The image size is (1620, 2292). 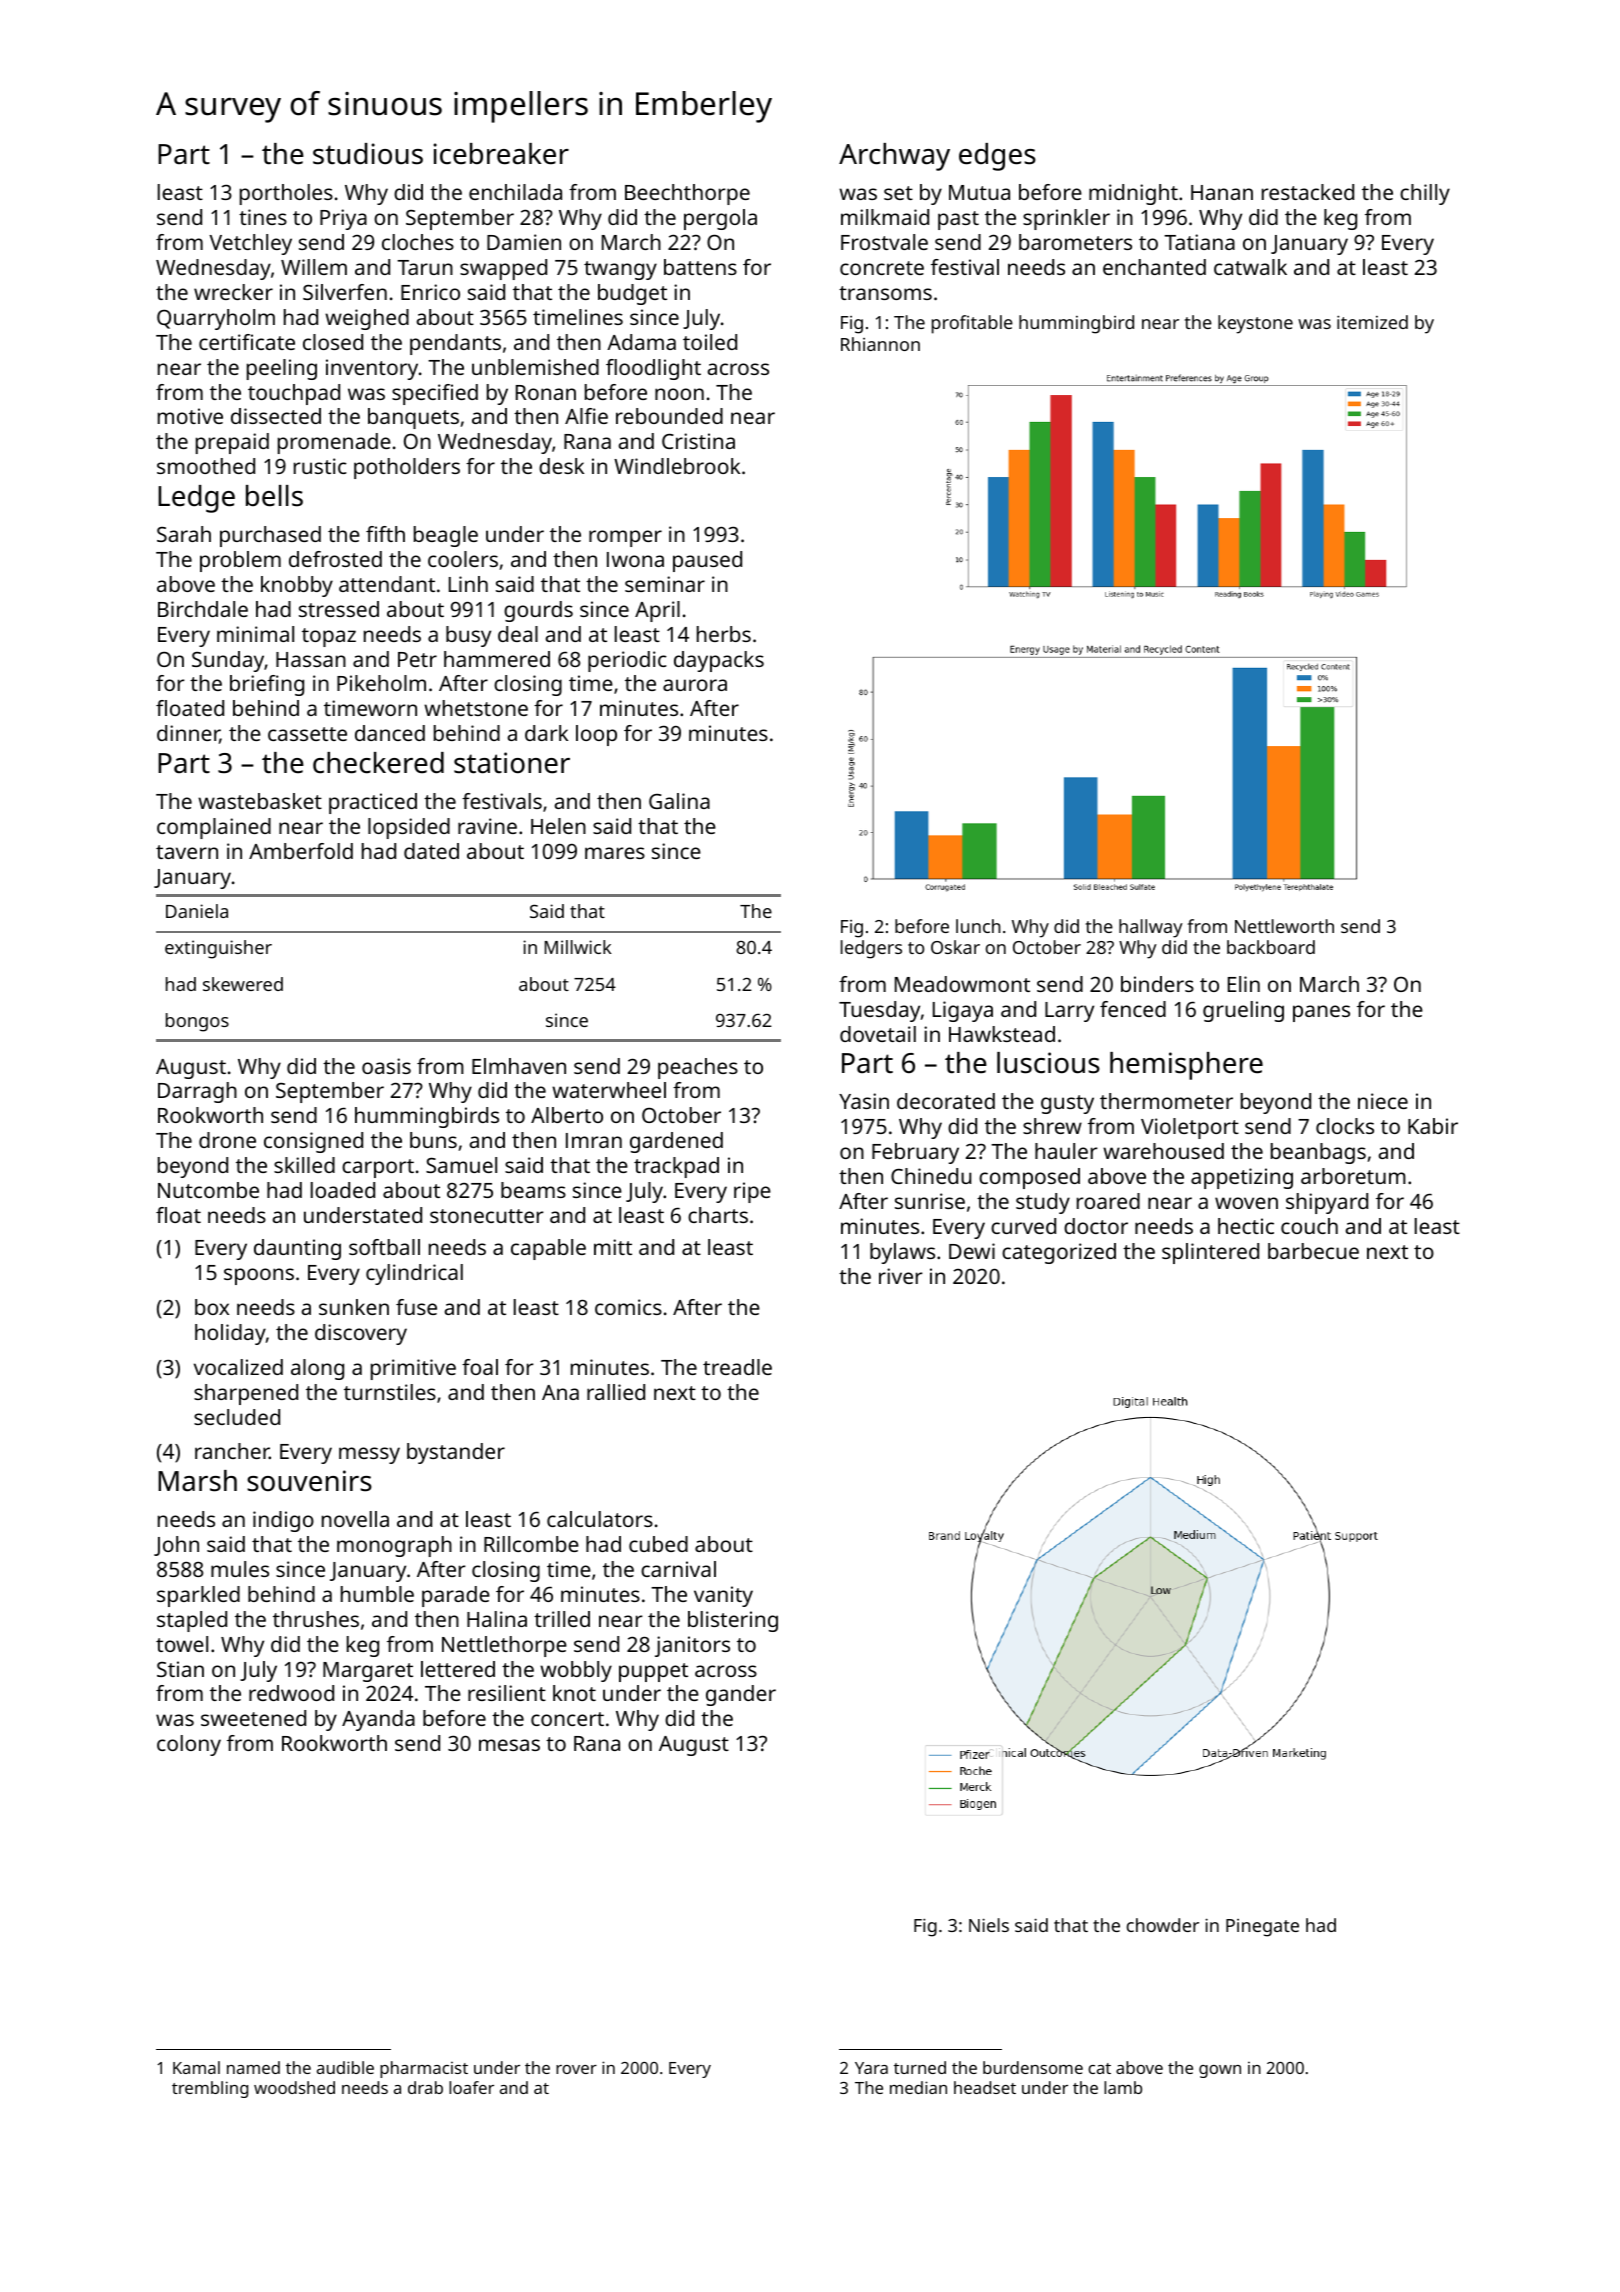 I want to click on barbecue, so click(x=1313, y=1251).
